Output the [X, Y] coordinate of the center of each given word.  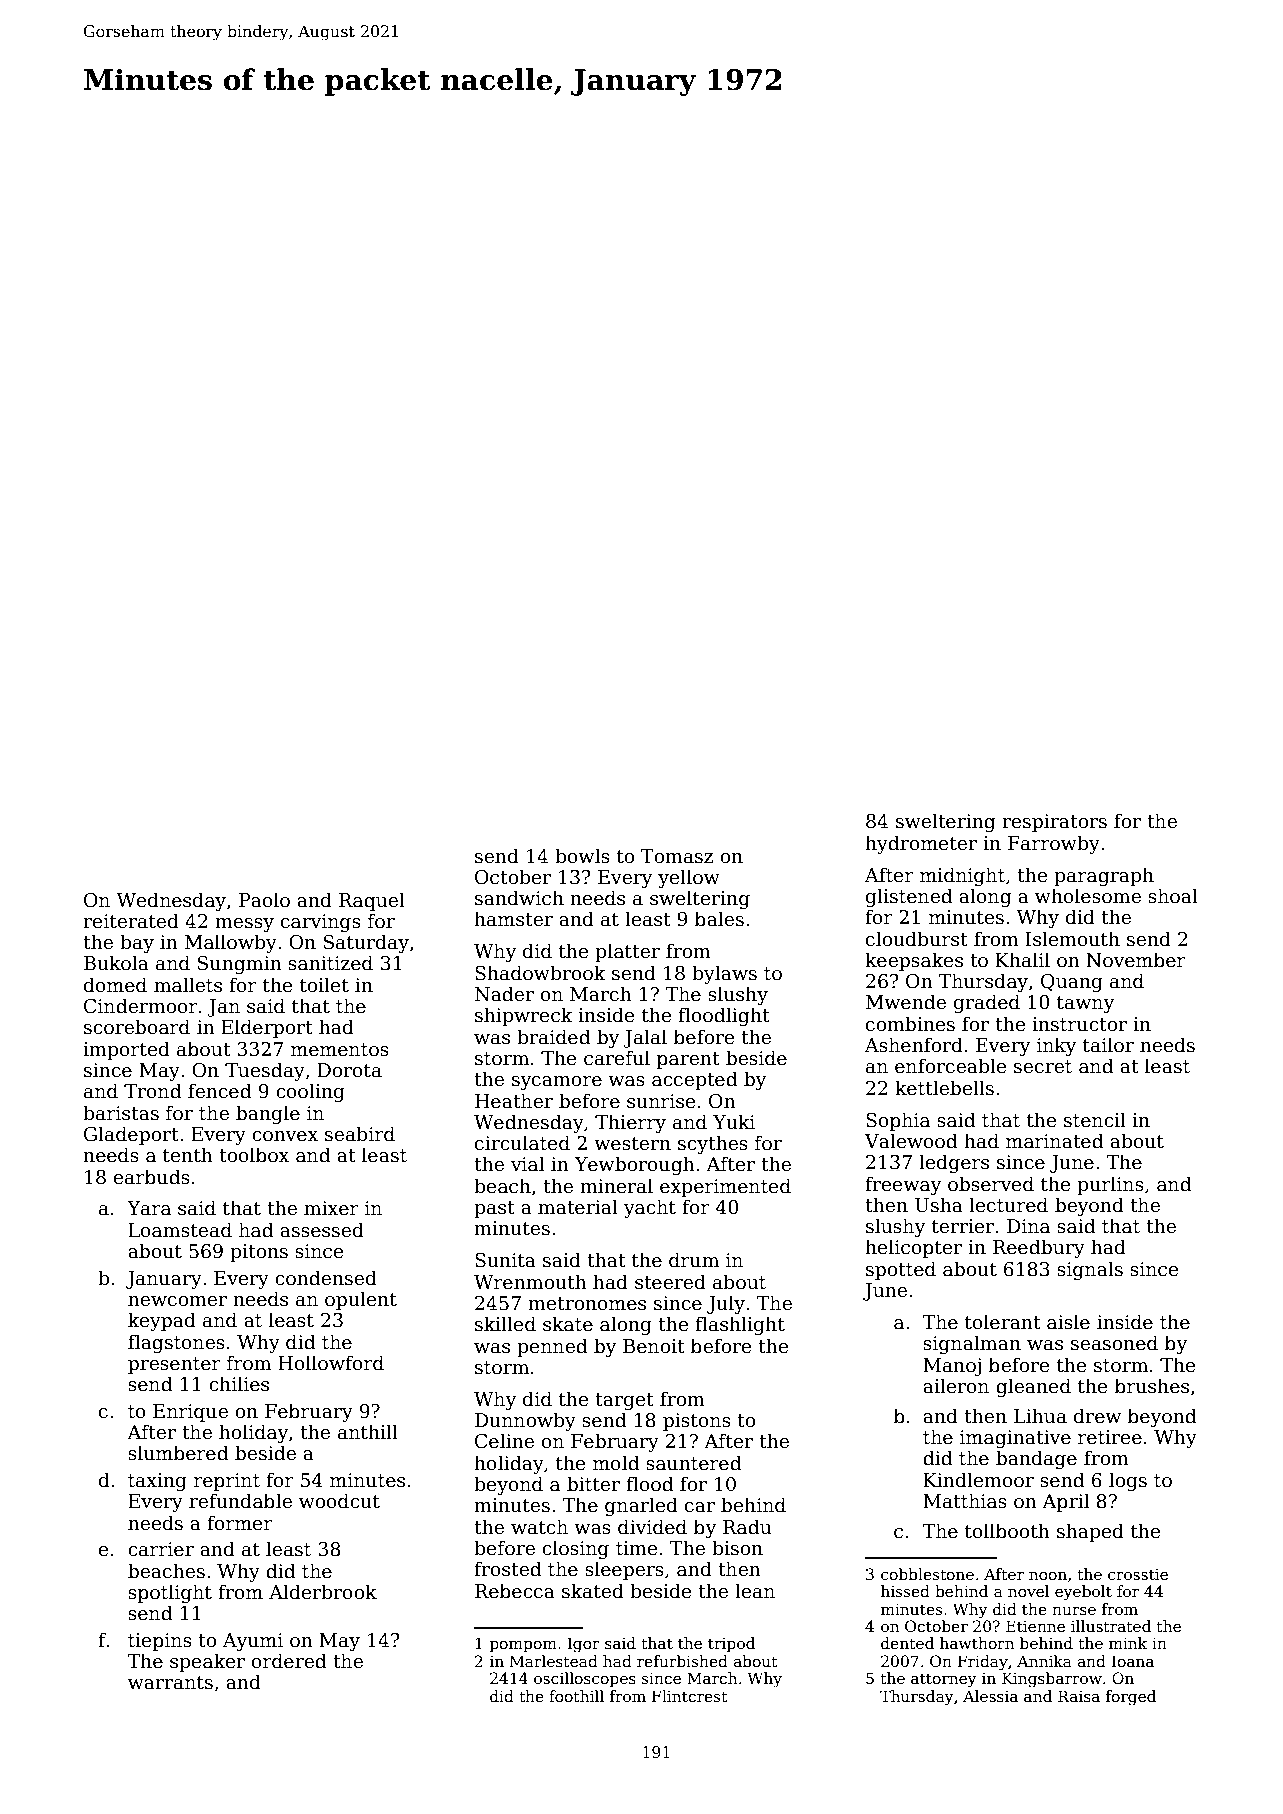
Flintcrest [689, 1696]
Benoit [654, 1346]
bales [719, 919]
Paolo [264, 900]
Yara [149, 1208]
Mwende [906, 1002]
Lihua [1040, 1416]
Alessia [990, 1696]
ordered [289, 1661]
